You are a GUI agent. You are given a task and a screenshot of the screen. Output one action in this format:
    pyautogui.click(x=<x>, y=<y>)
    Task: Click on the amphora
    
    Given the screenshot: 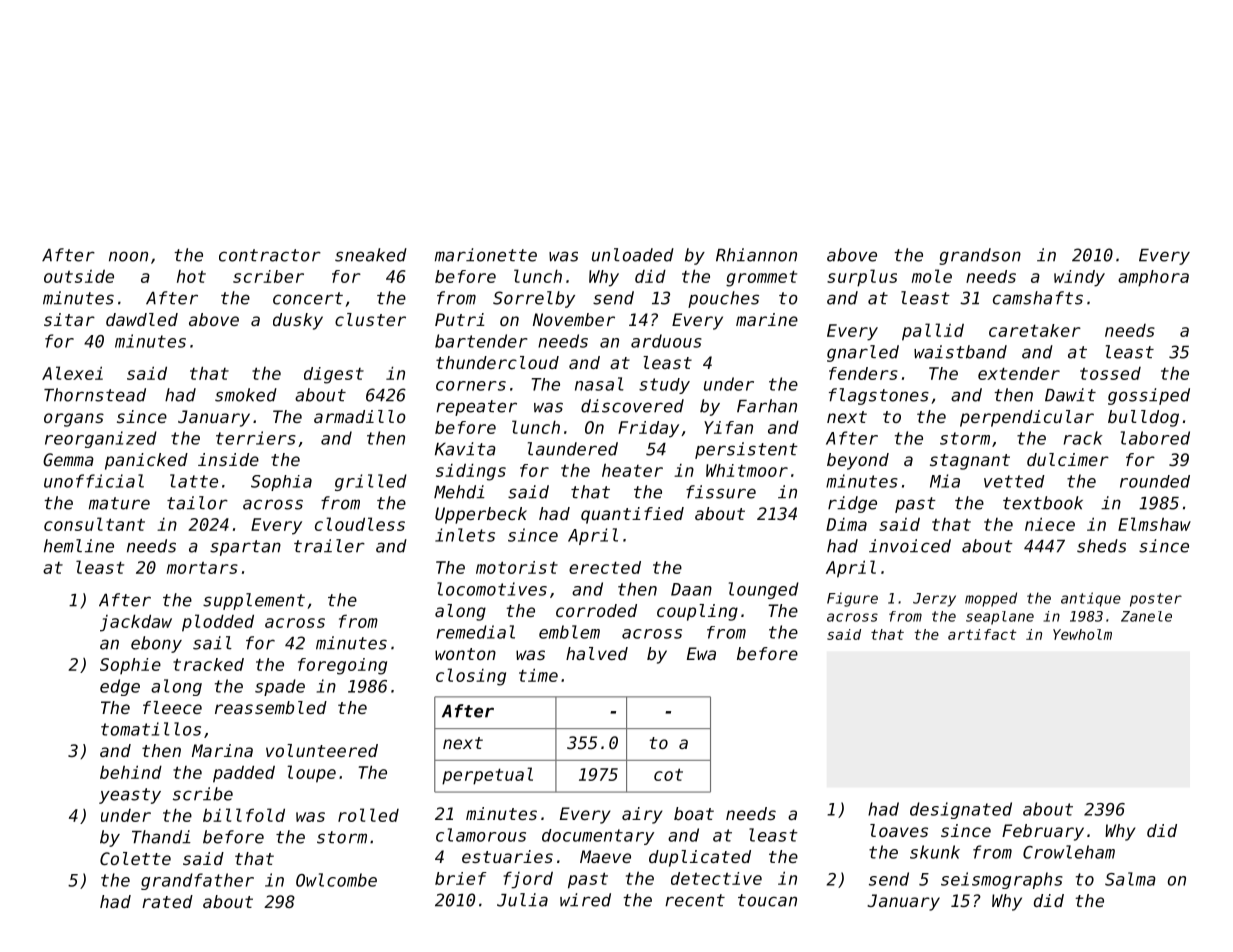 What is the action you would take?
    pyautogui.click(x=1153, y=278)
